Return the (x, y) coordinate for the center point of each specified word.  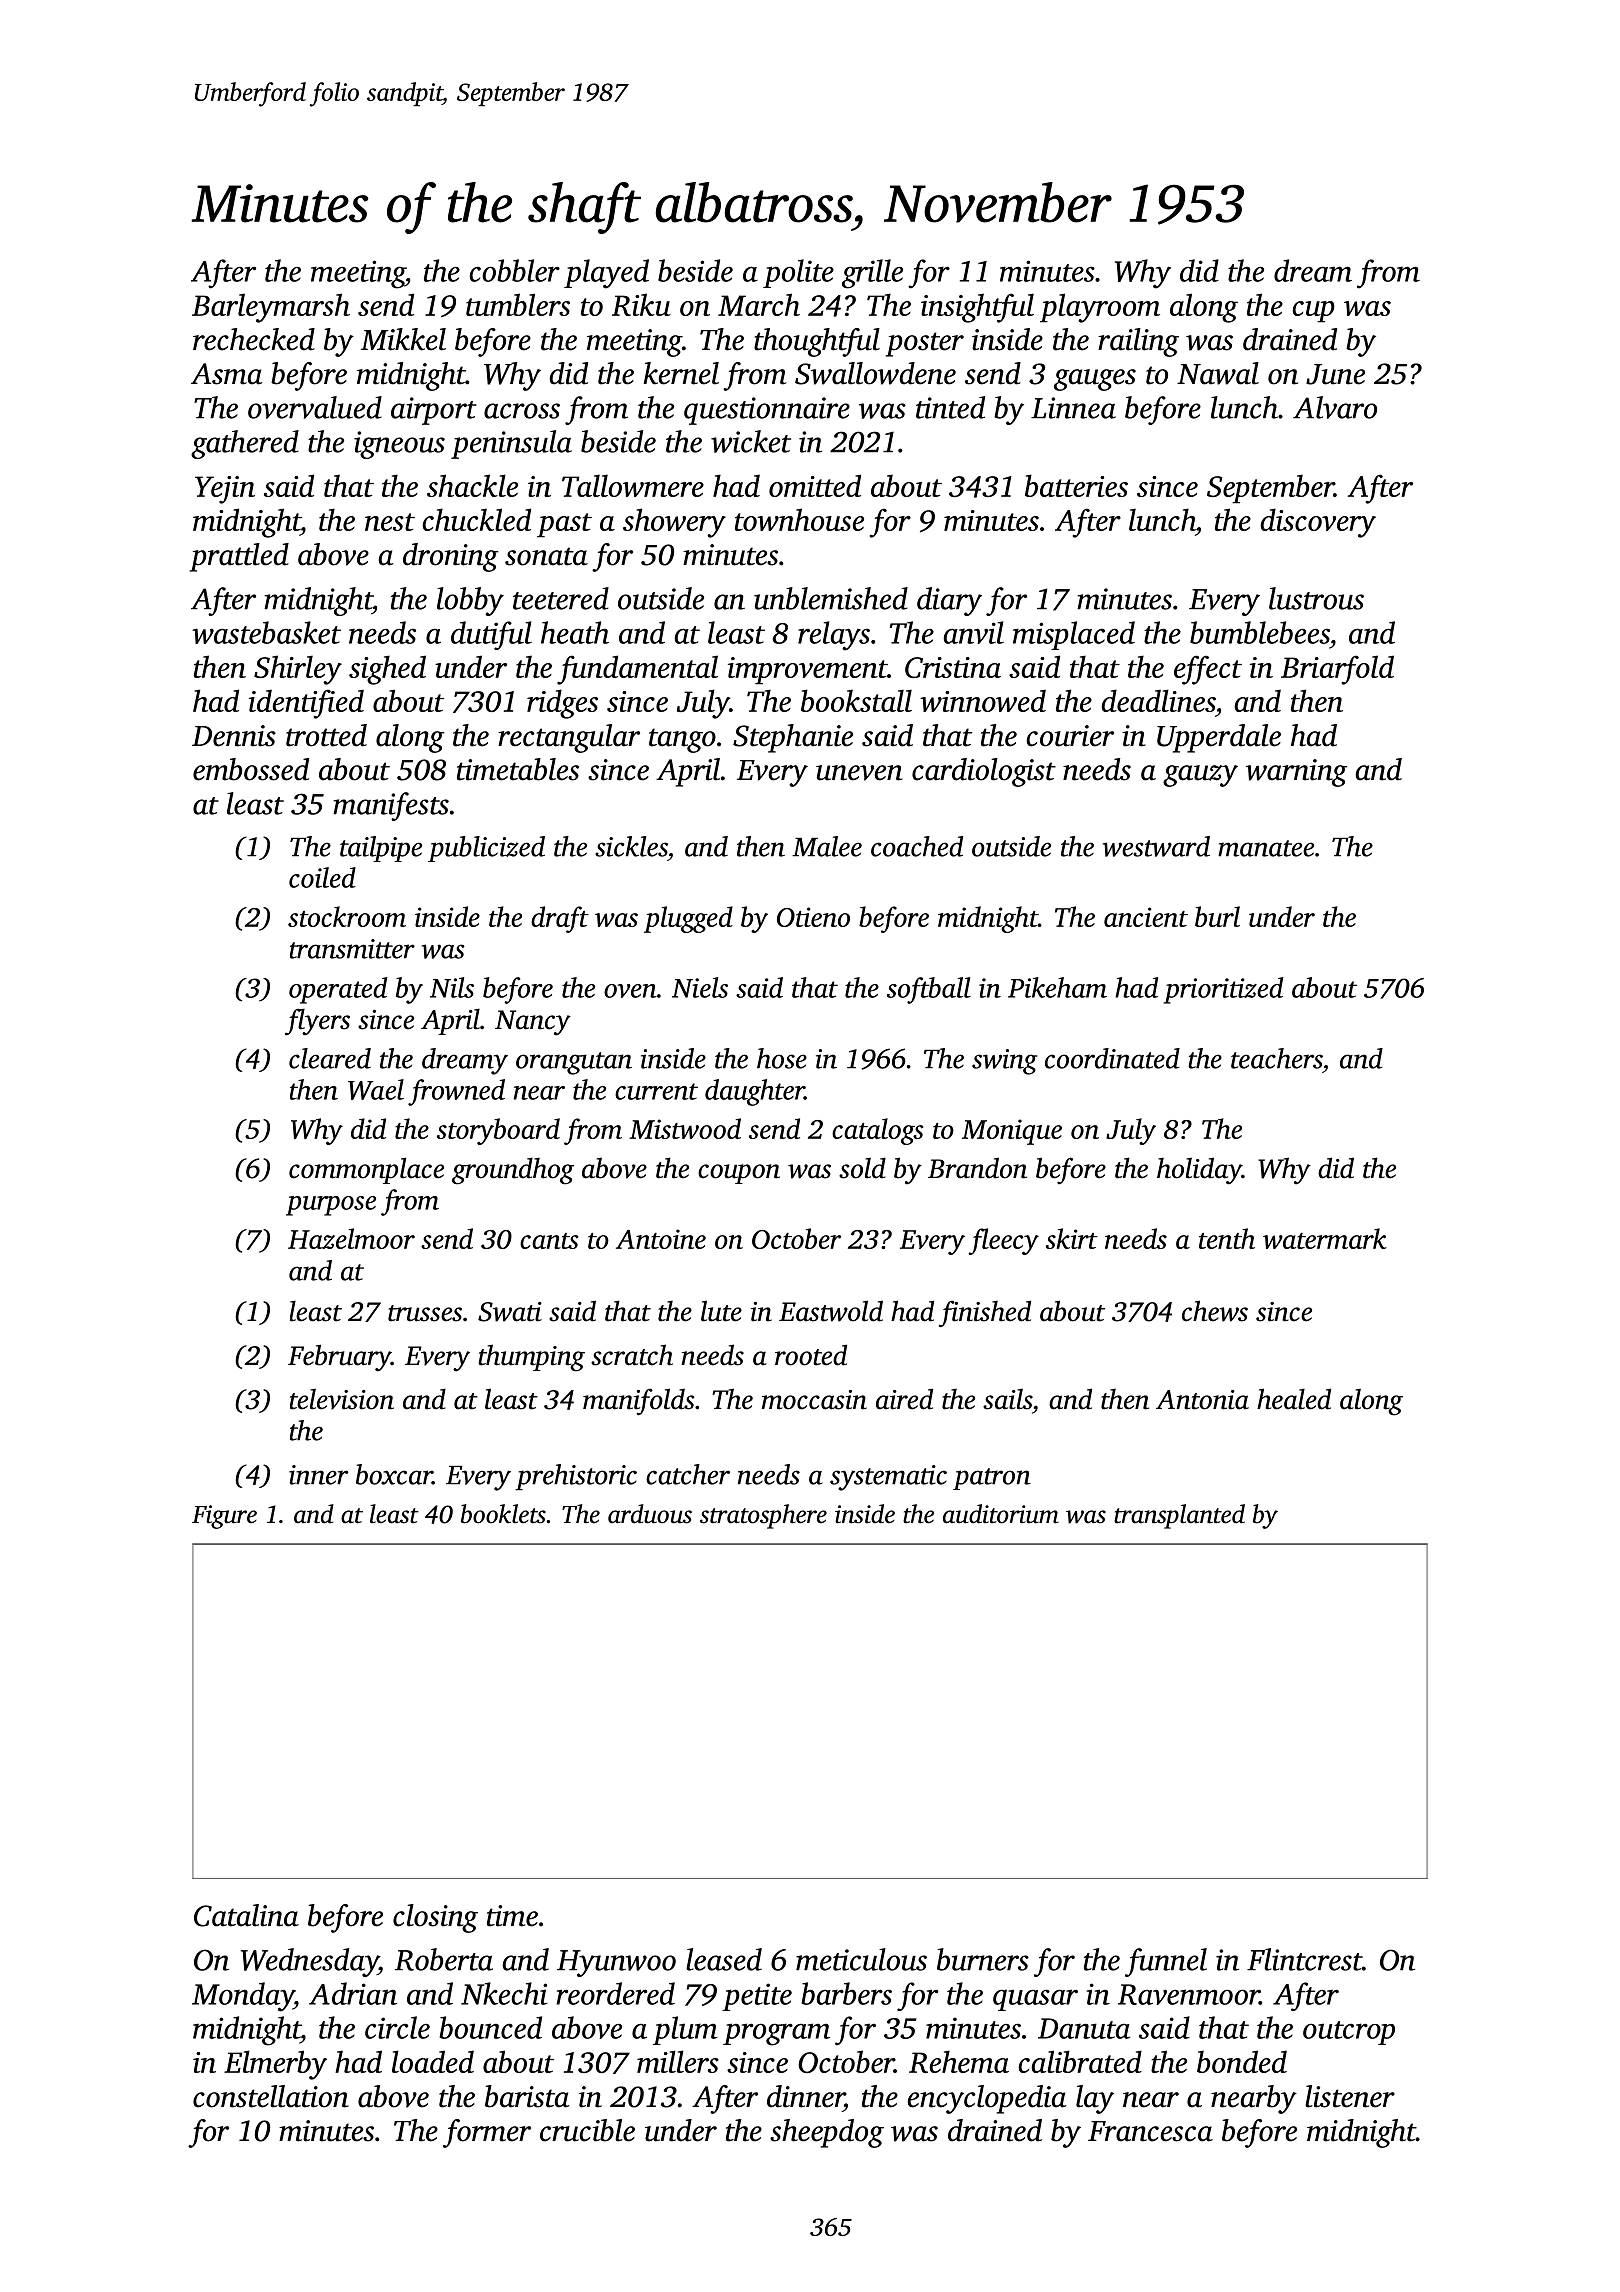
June (1335, 374)
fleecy (1003, 1241)
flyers (317, 1022)
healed (1294, 1399)
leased (724, 1959)
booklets (503, 1514)
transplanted (1179, 1516)
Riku (641, 304)
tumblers (518, 304)
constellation (271, 2096)
